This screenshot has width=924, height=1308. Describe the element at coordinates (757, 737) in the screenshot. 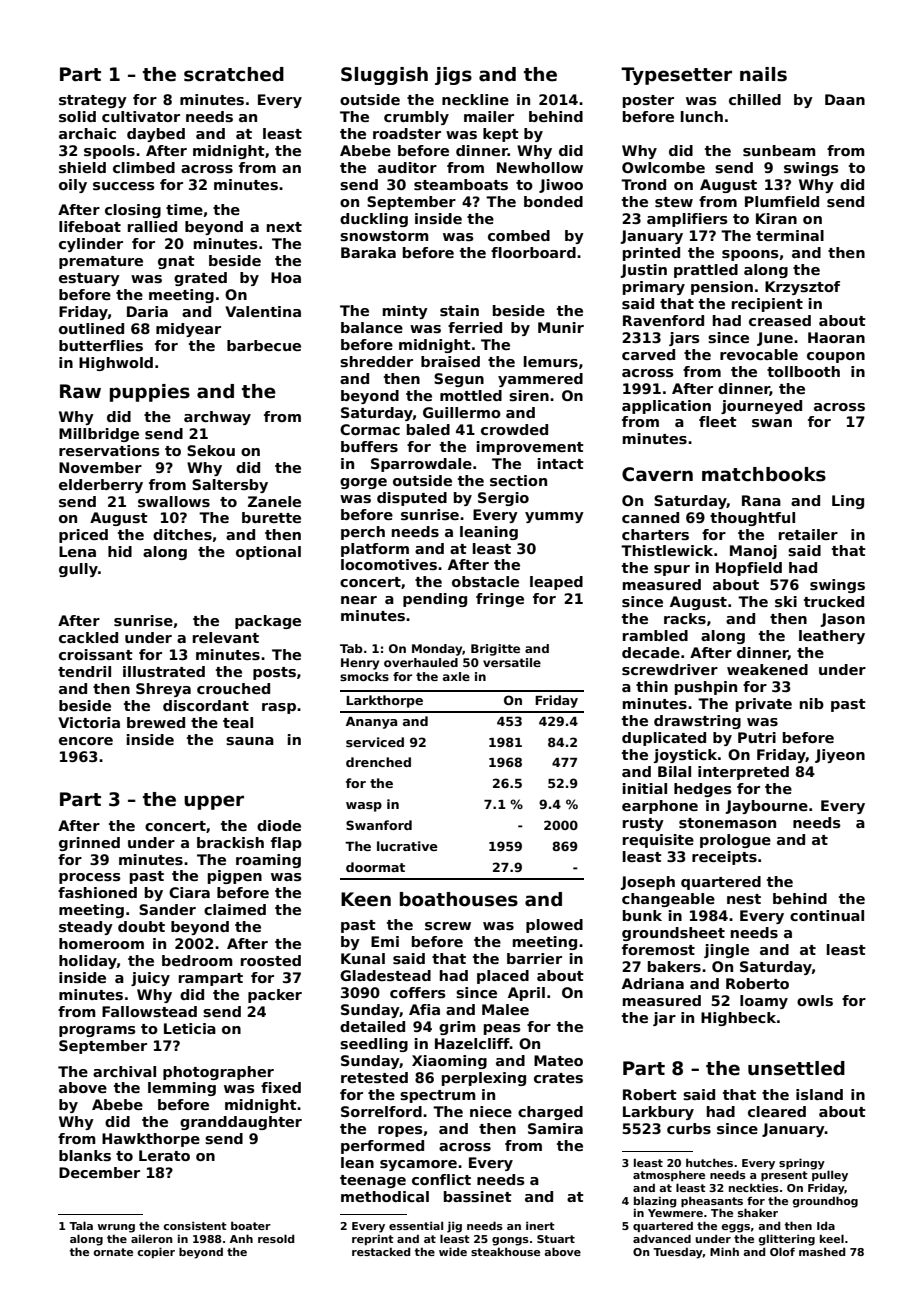

I see `Putri` at that location.
